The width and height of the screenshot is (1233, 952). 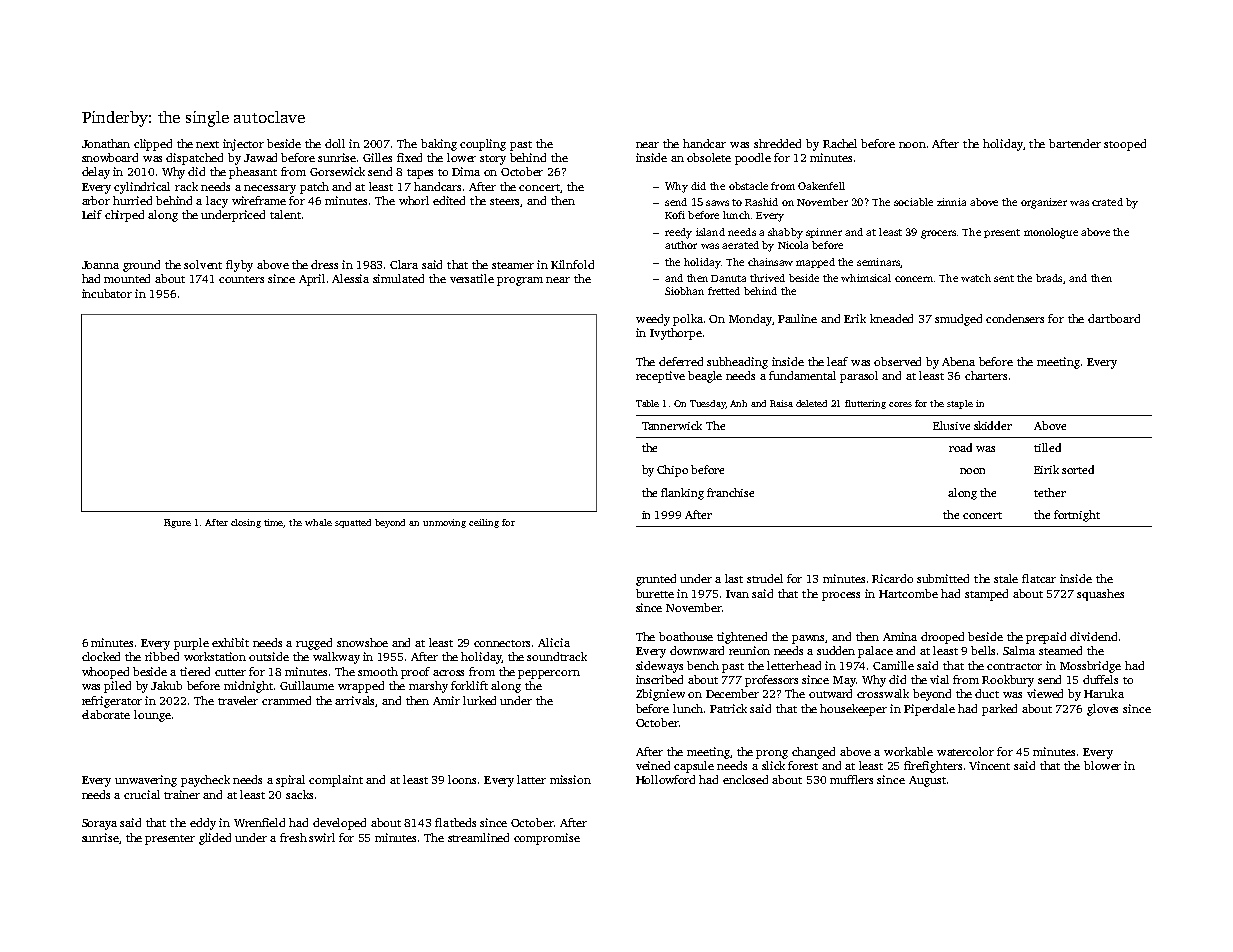 What do you see at coordinates (1044, 203) in the screenshot?
I see `organizer` at bounding box center [1044, 203].
